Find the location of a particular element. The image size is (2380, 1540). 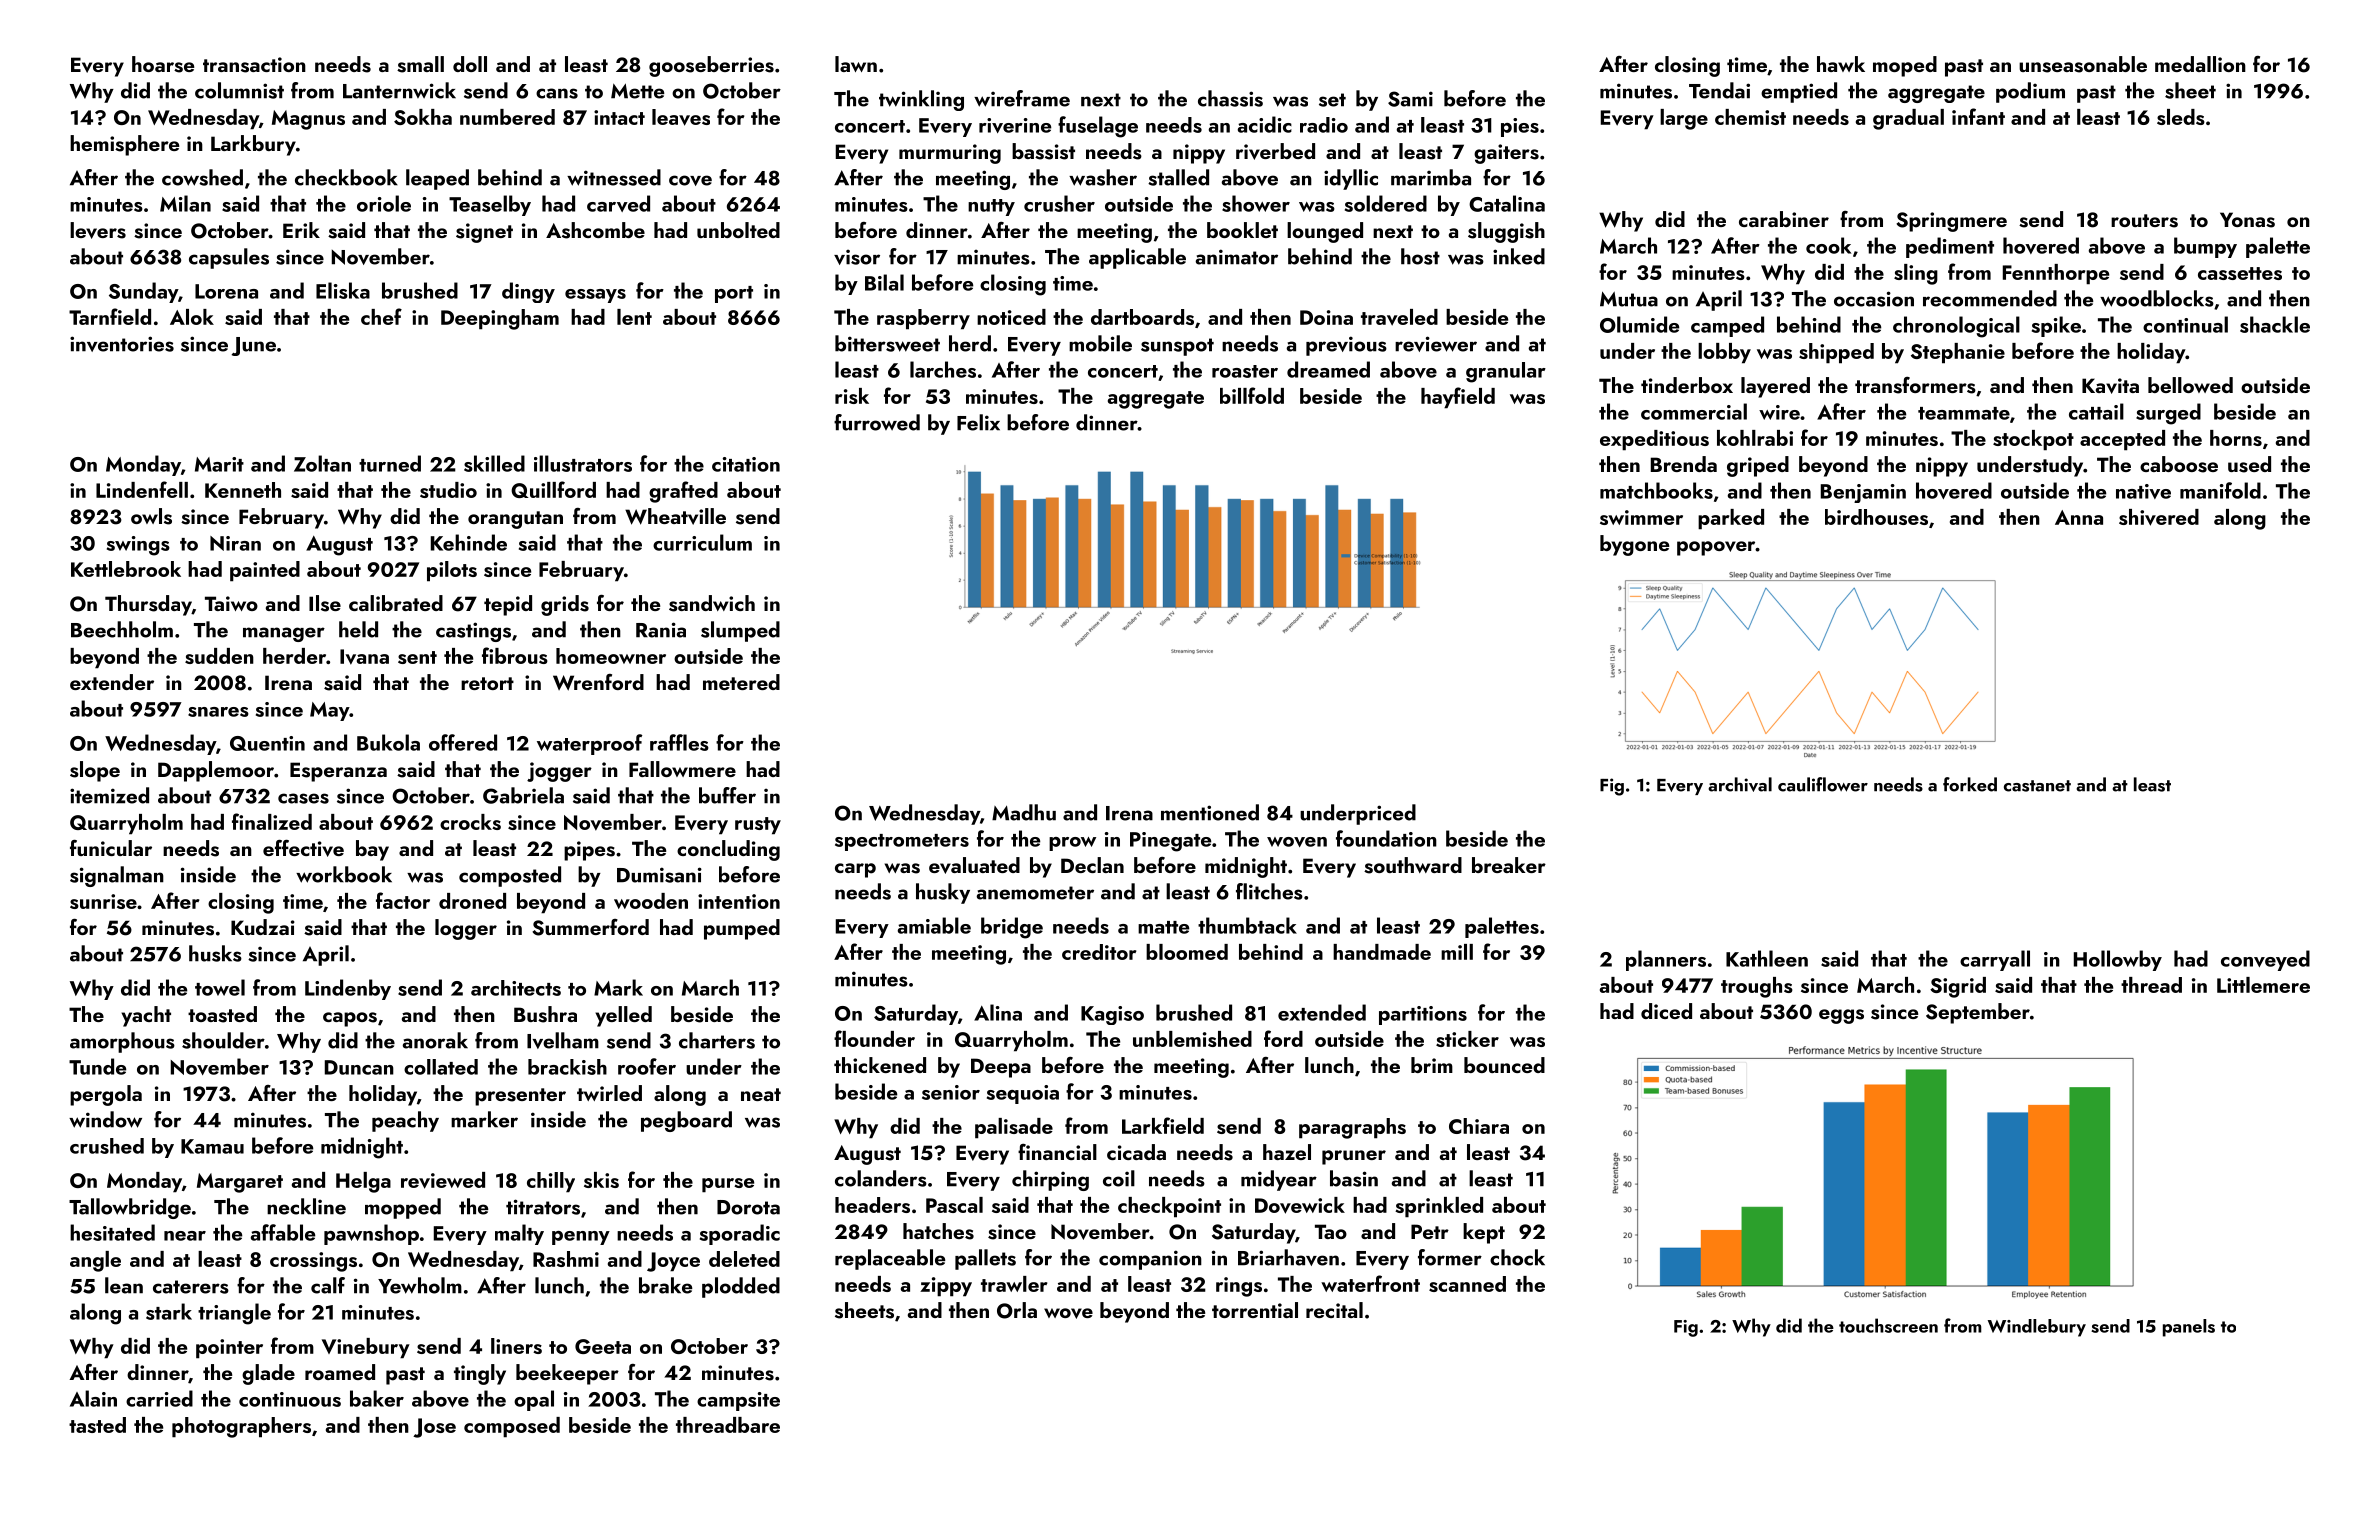

recital is located at coordinates (1334, 1310).
